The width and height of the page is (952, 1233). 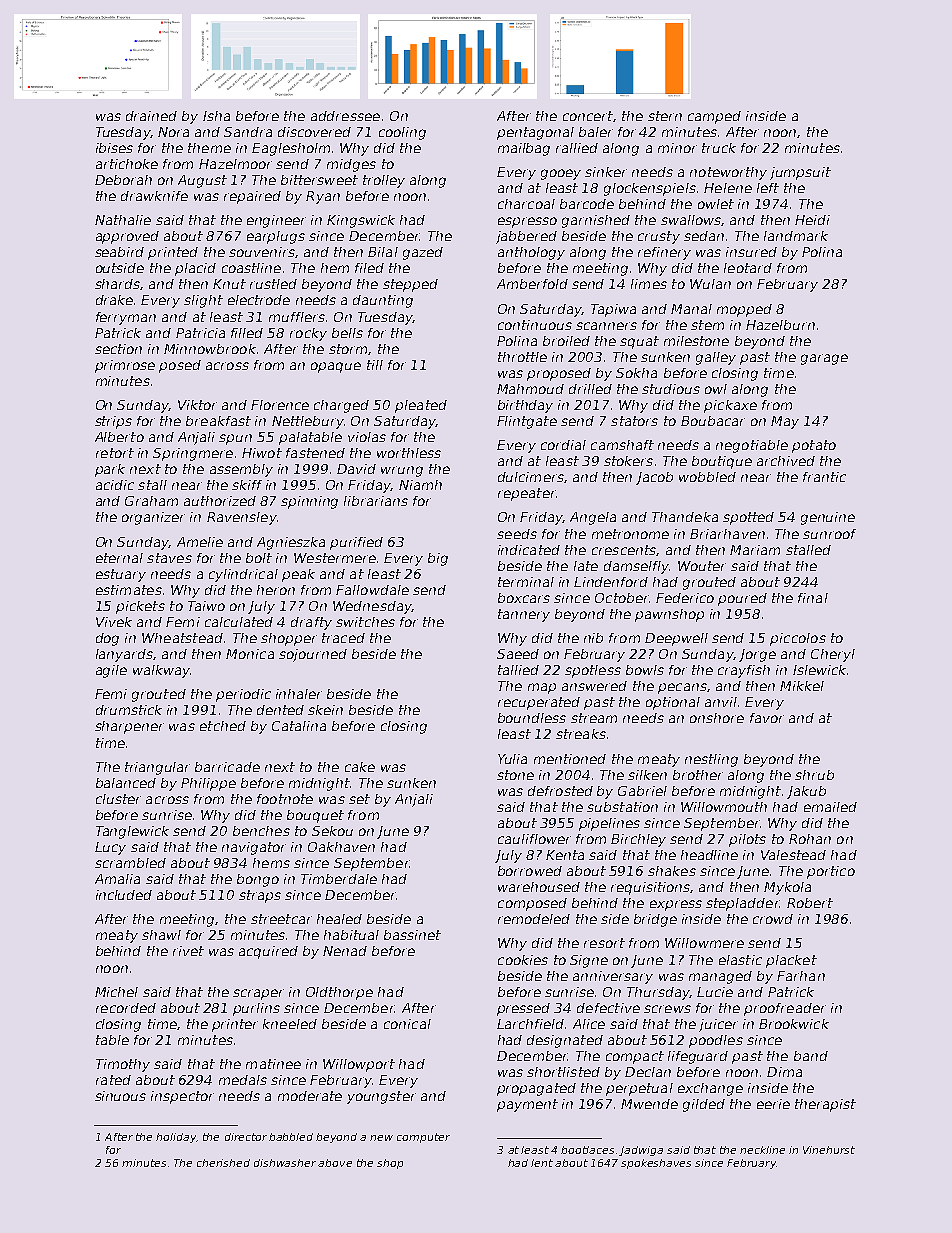 What do you see at coordinates (560, 791) in the page?
I see `defrosted` at bounding box center [560, 791].
